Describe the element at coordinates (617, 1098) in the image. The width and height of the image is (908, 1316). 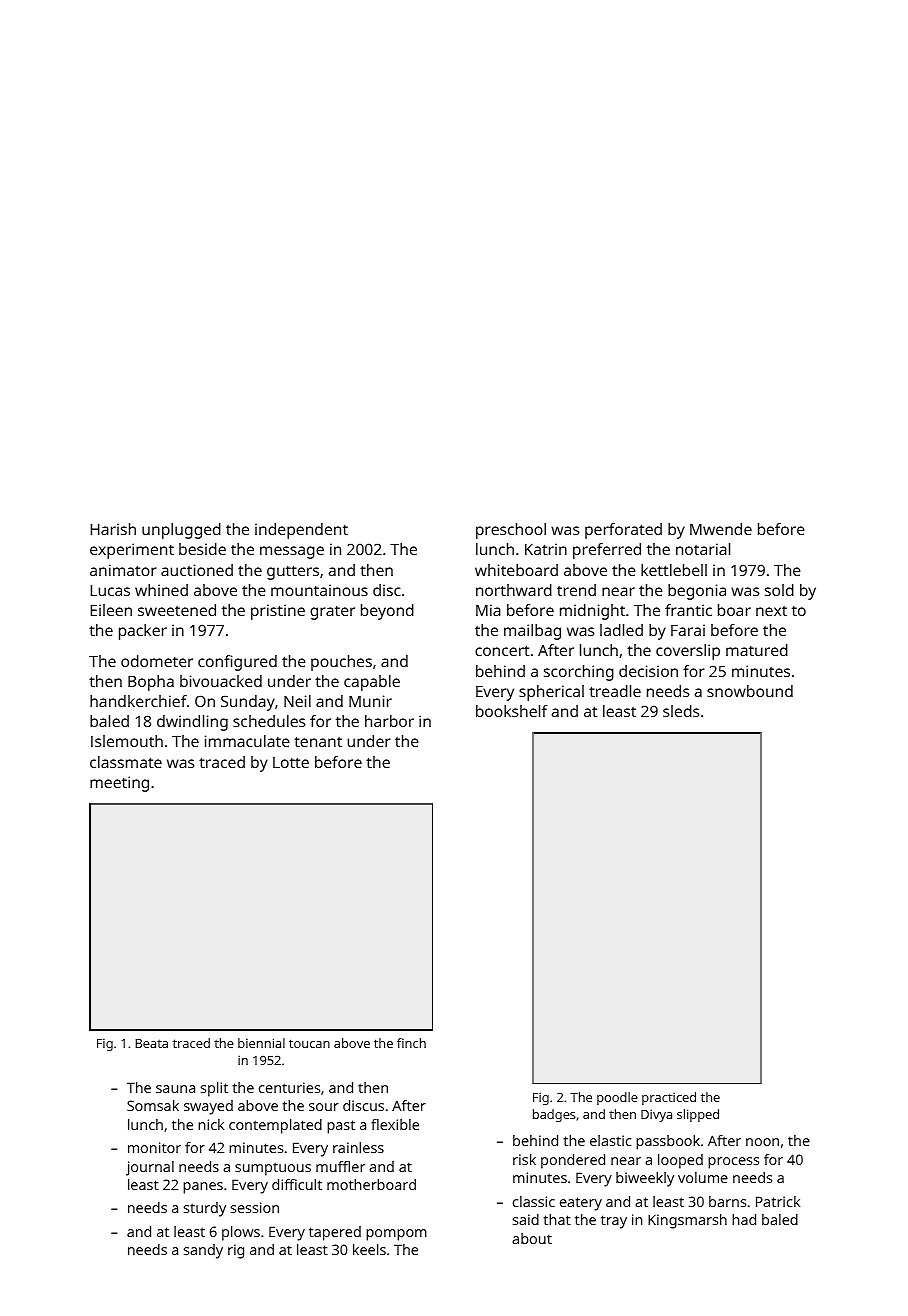
I see `poodle` at that location.
